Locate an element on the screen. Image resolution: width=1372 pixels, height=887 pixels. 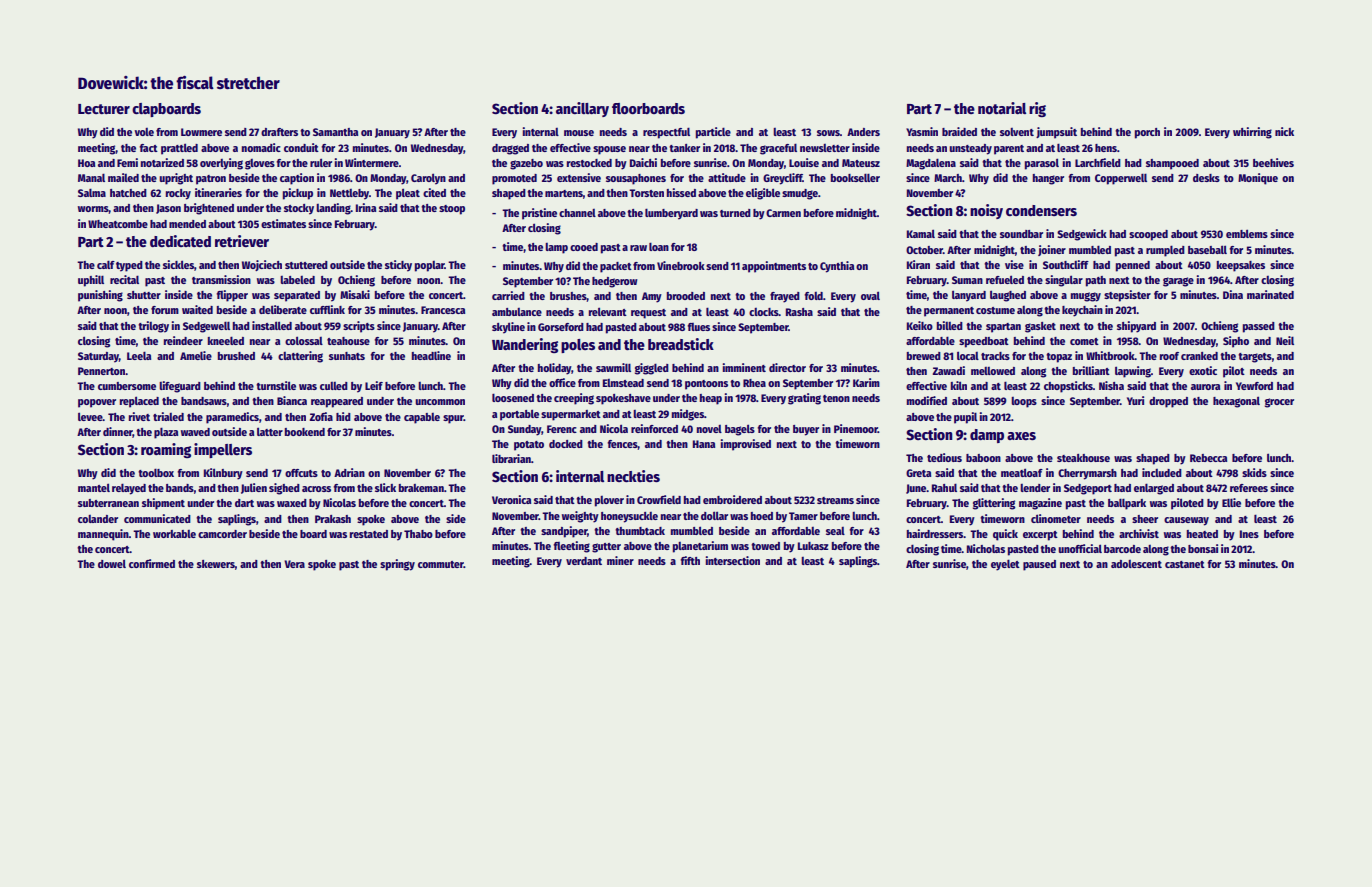
axes is located at coordinates (1021, 436).
